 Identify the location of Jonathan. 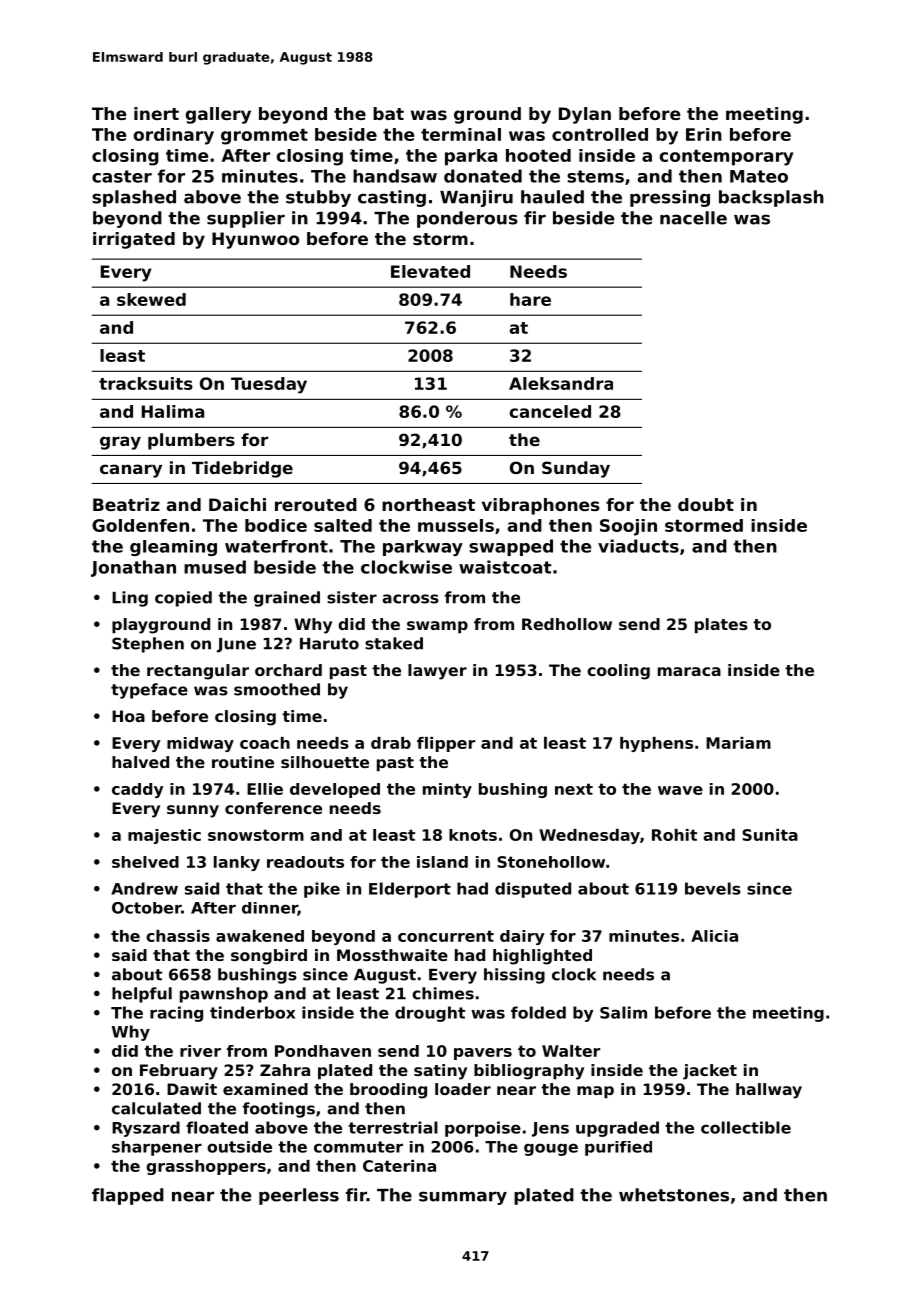
(133, 568).
